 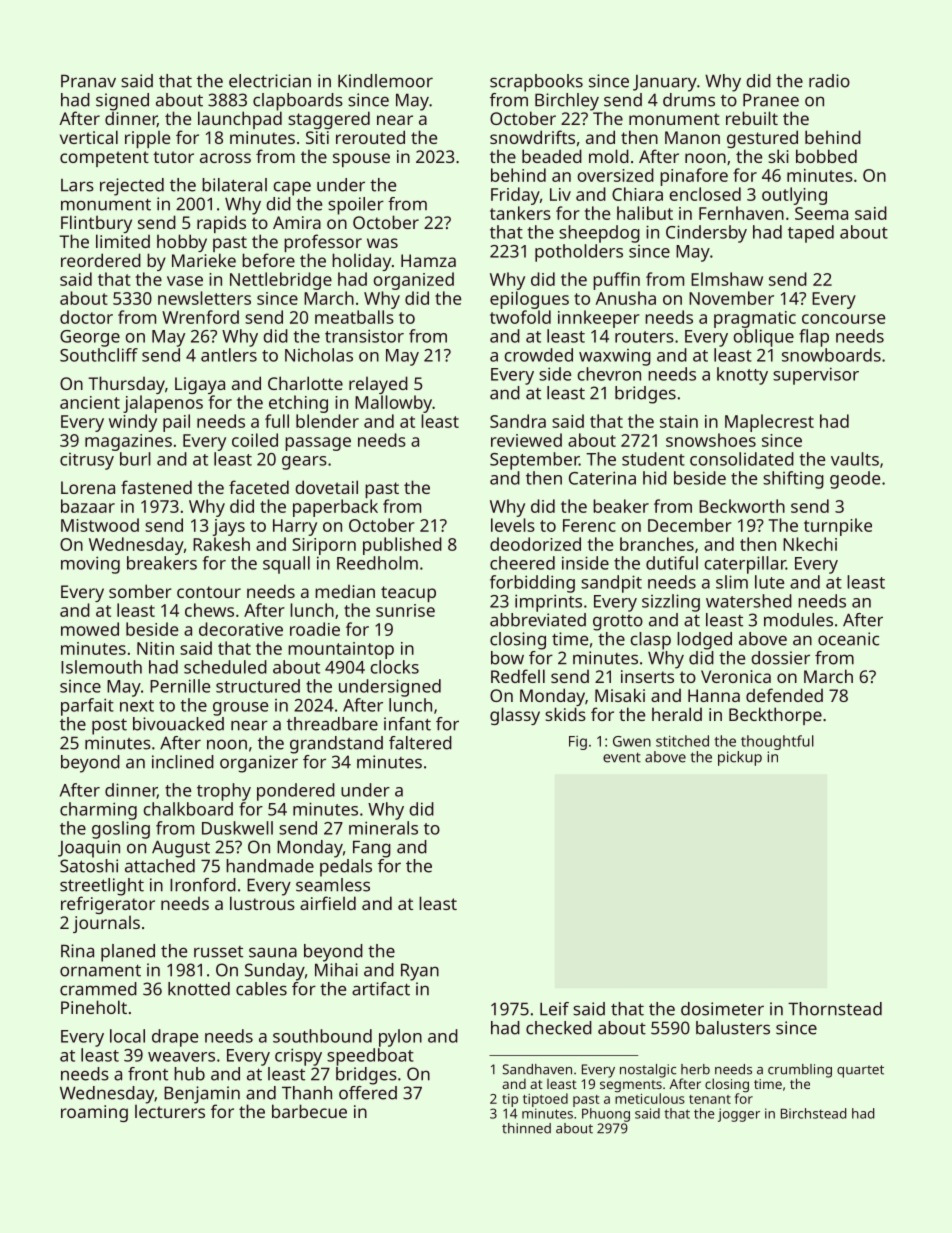 I want to click on enclosed, so click(x=705, y=194).
